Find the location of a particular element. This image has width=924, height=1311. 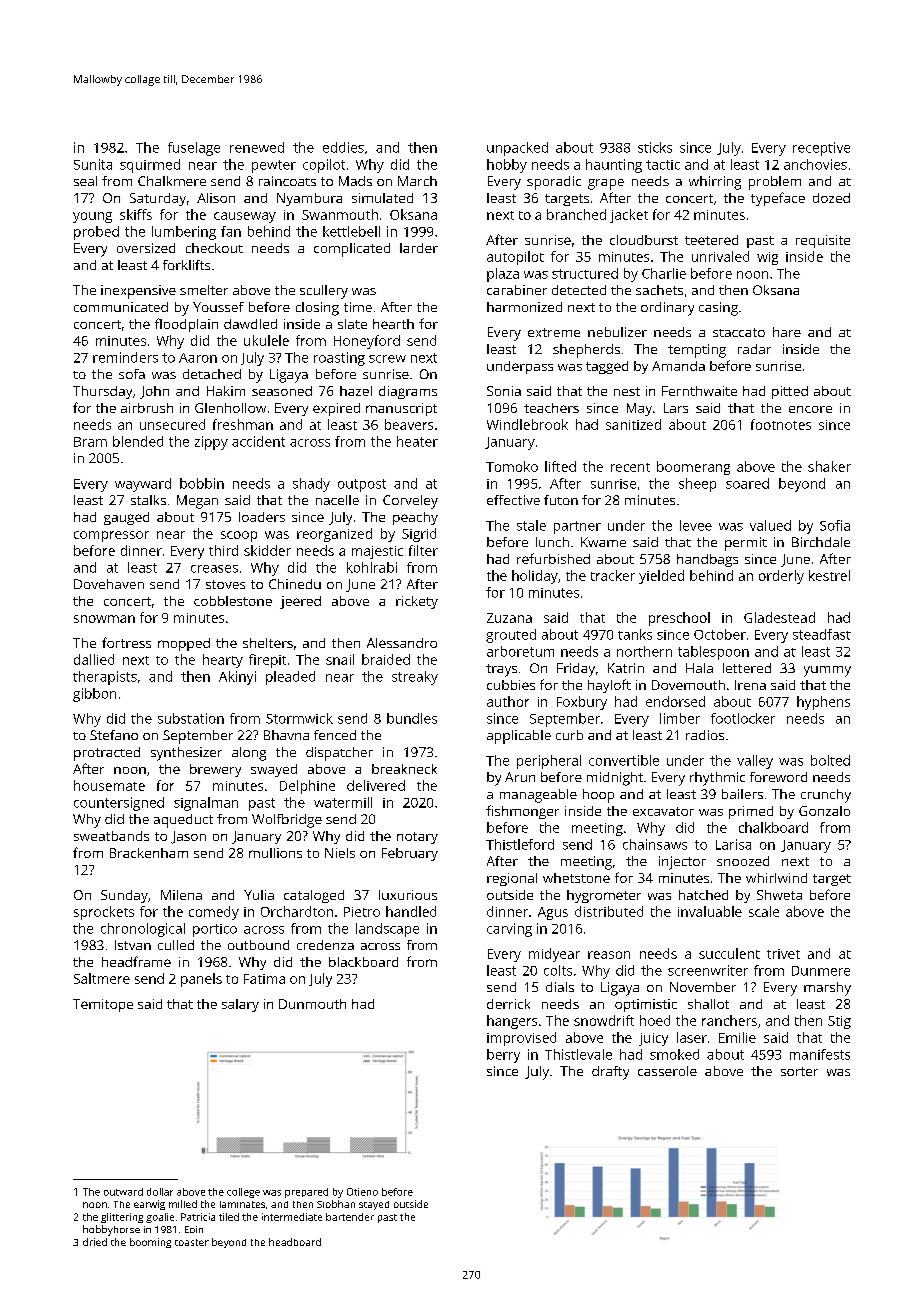

kestrel is located at coordinates (829, 575).
